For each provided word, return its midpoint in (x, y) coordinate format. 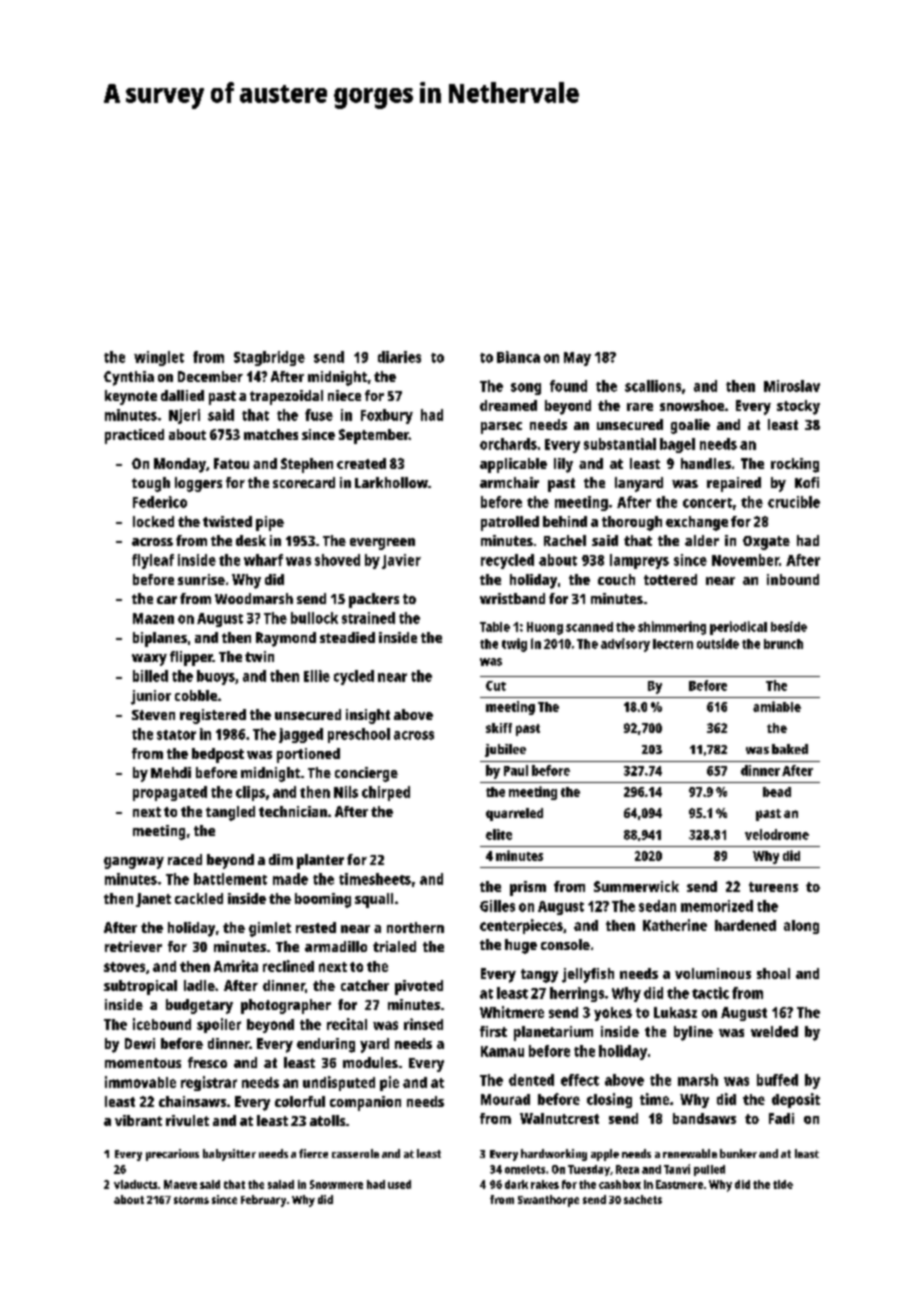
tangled (230, 813)
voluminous (713, 973)
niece (344, 395)
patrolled (510, 523)
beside (789, 626)
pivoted (419, 987)
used (399, 1184)
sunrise (201, 579)
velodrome (777, 834)
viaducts (135, 1184)
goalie (690, 426)
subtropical (140, 987)
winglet (159, 358)
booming (323, 900)
